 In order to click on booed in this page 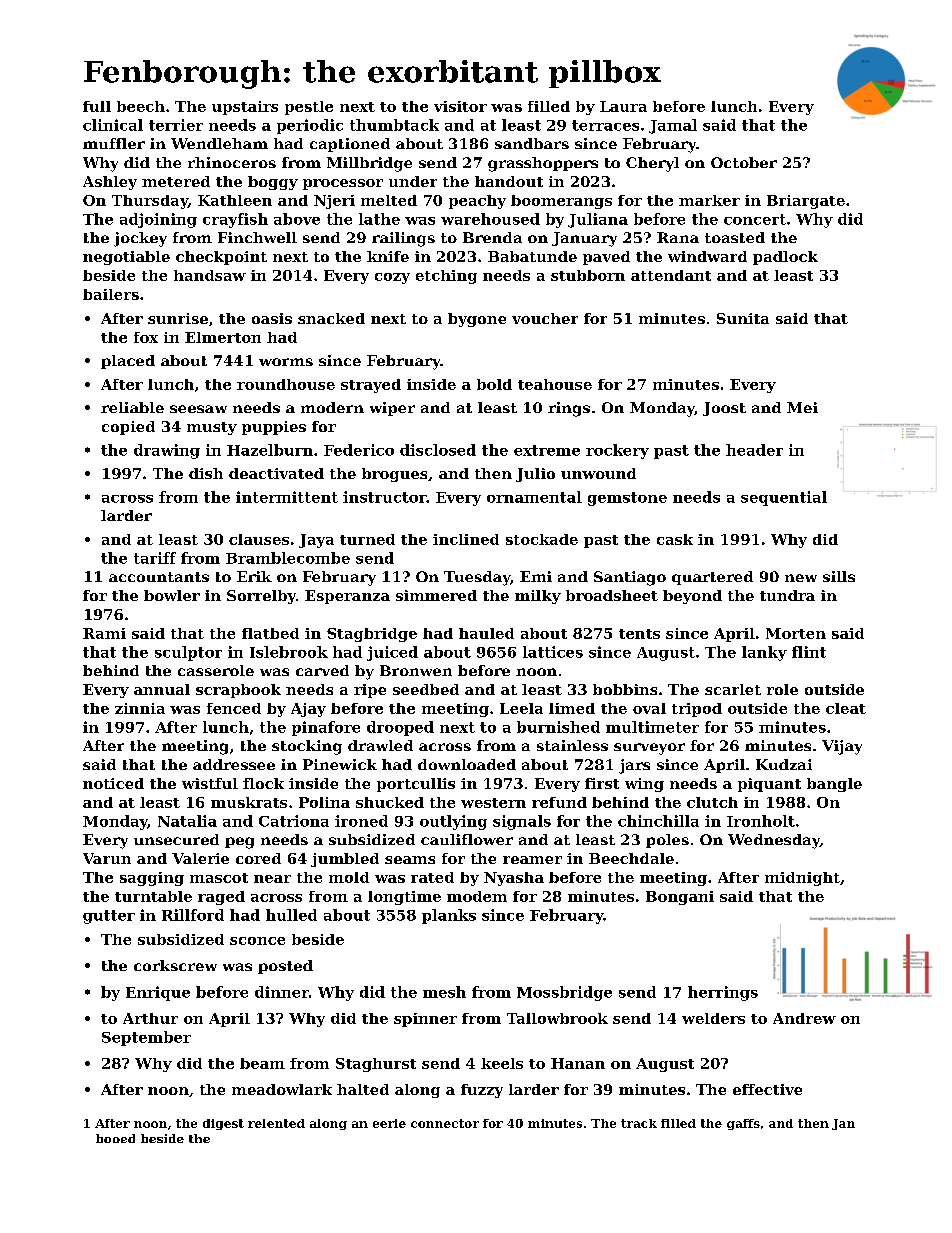, I will do `click(115, 1138)`.
